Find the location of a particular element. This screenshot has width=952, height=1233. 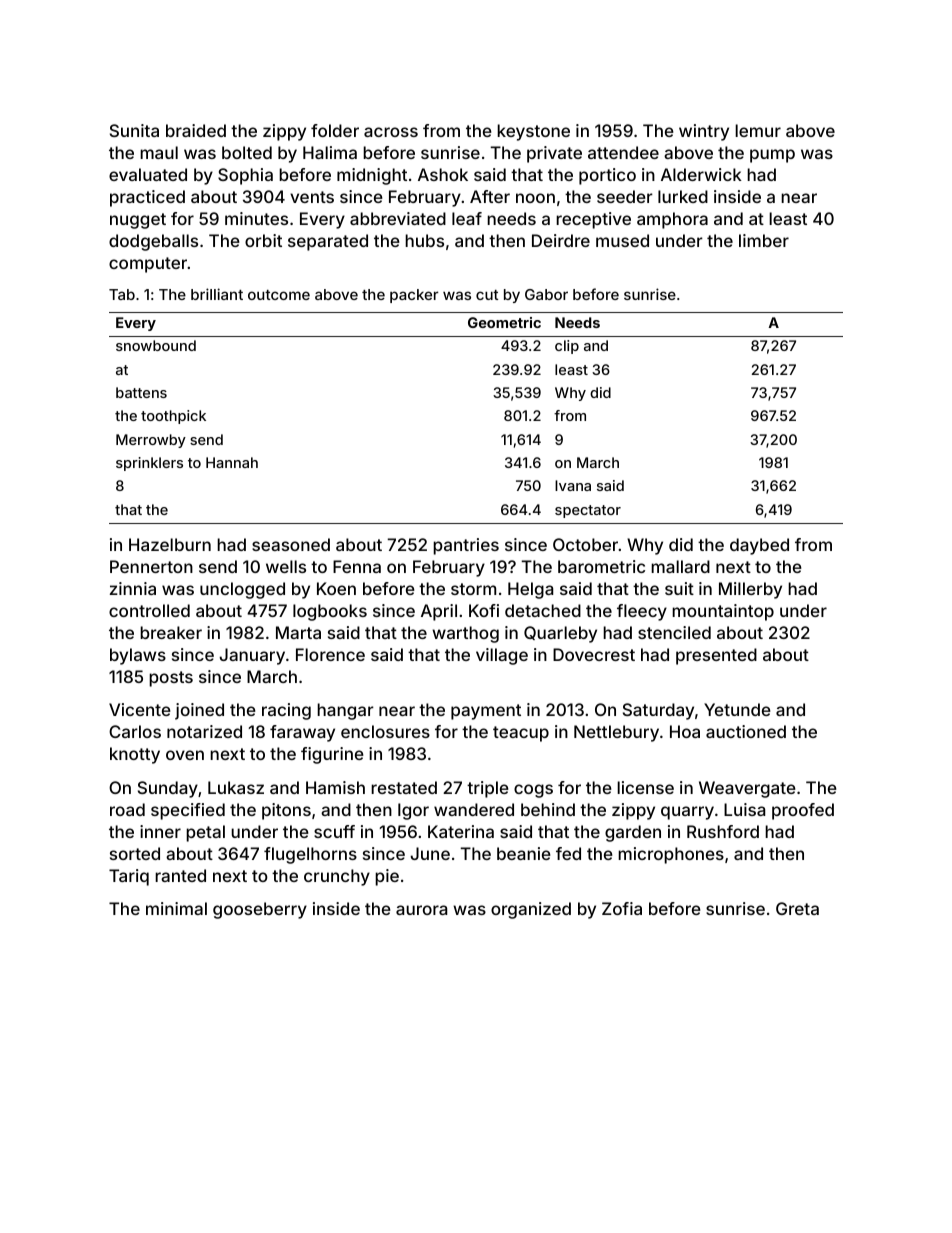

sprinklers is located at coordinates (149, 464).
